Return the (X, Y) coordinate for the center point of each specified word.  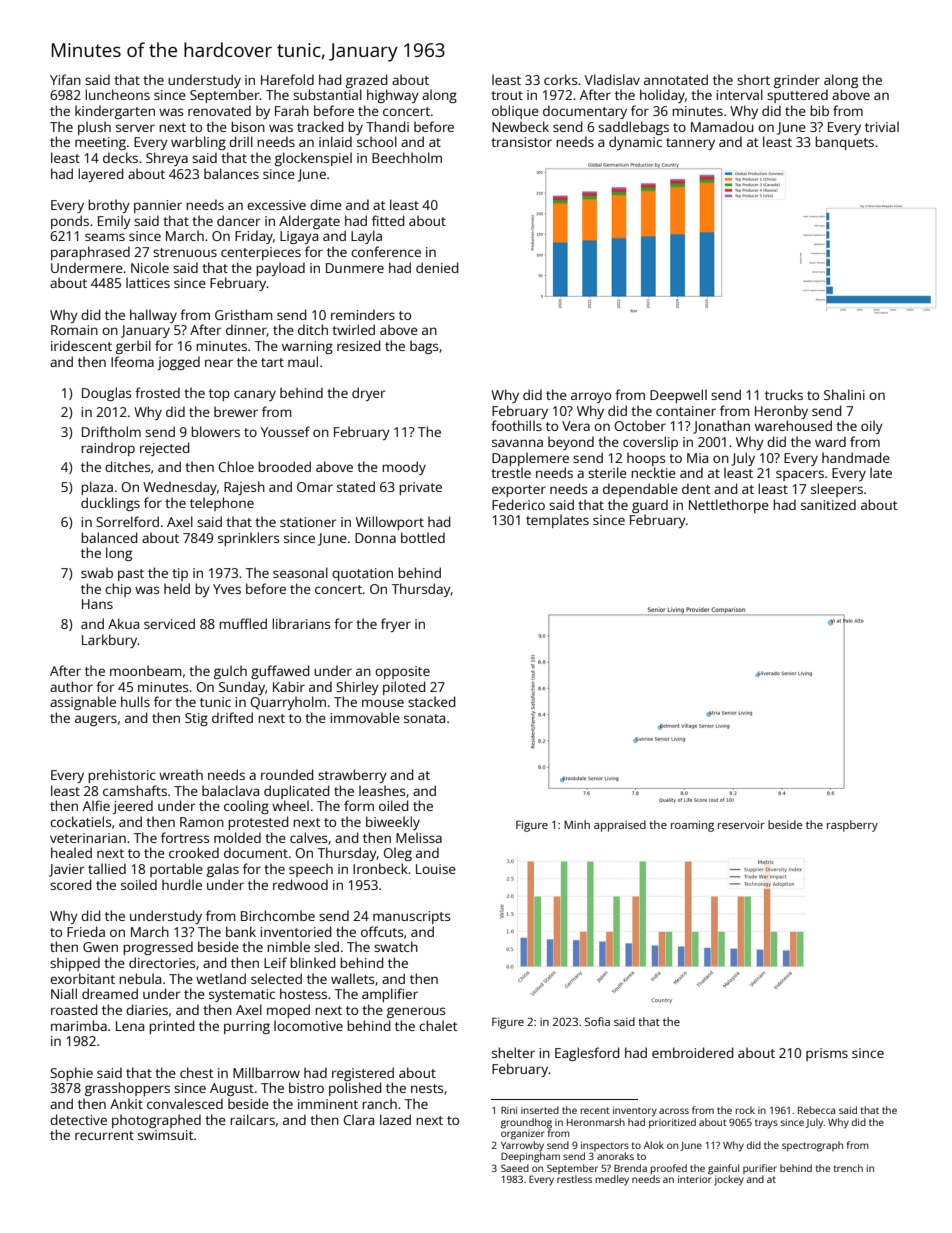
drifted (232, 717)
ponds (70, 222)
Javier (66, 870)
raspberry (852, 826)
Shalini (844, 394)
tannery (690, 144)
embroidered (693, 1052)
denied (437, 267)
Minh (577, 824)
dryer (368, 394)
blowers (215, 431)
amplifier (390, 995)
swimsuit (166, 1135)
